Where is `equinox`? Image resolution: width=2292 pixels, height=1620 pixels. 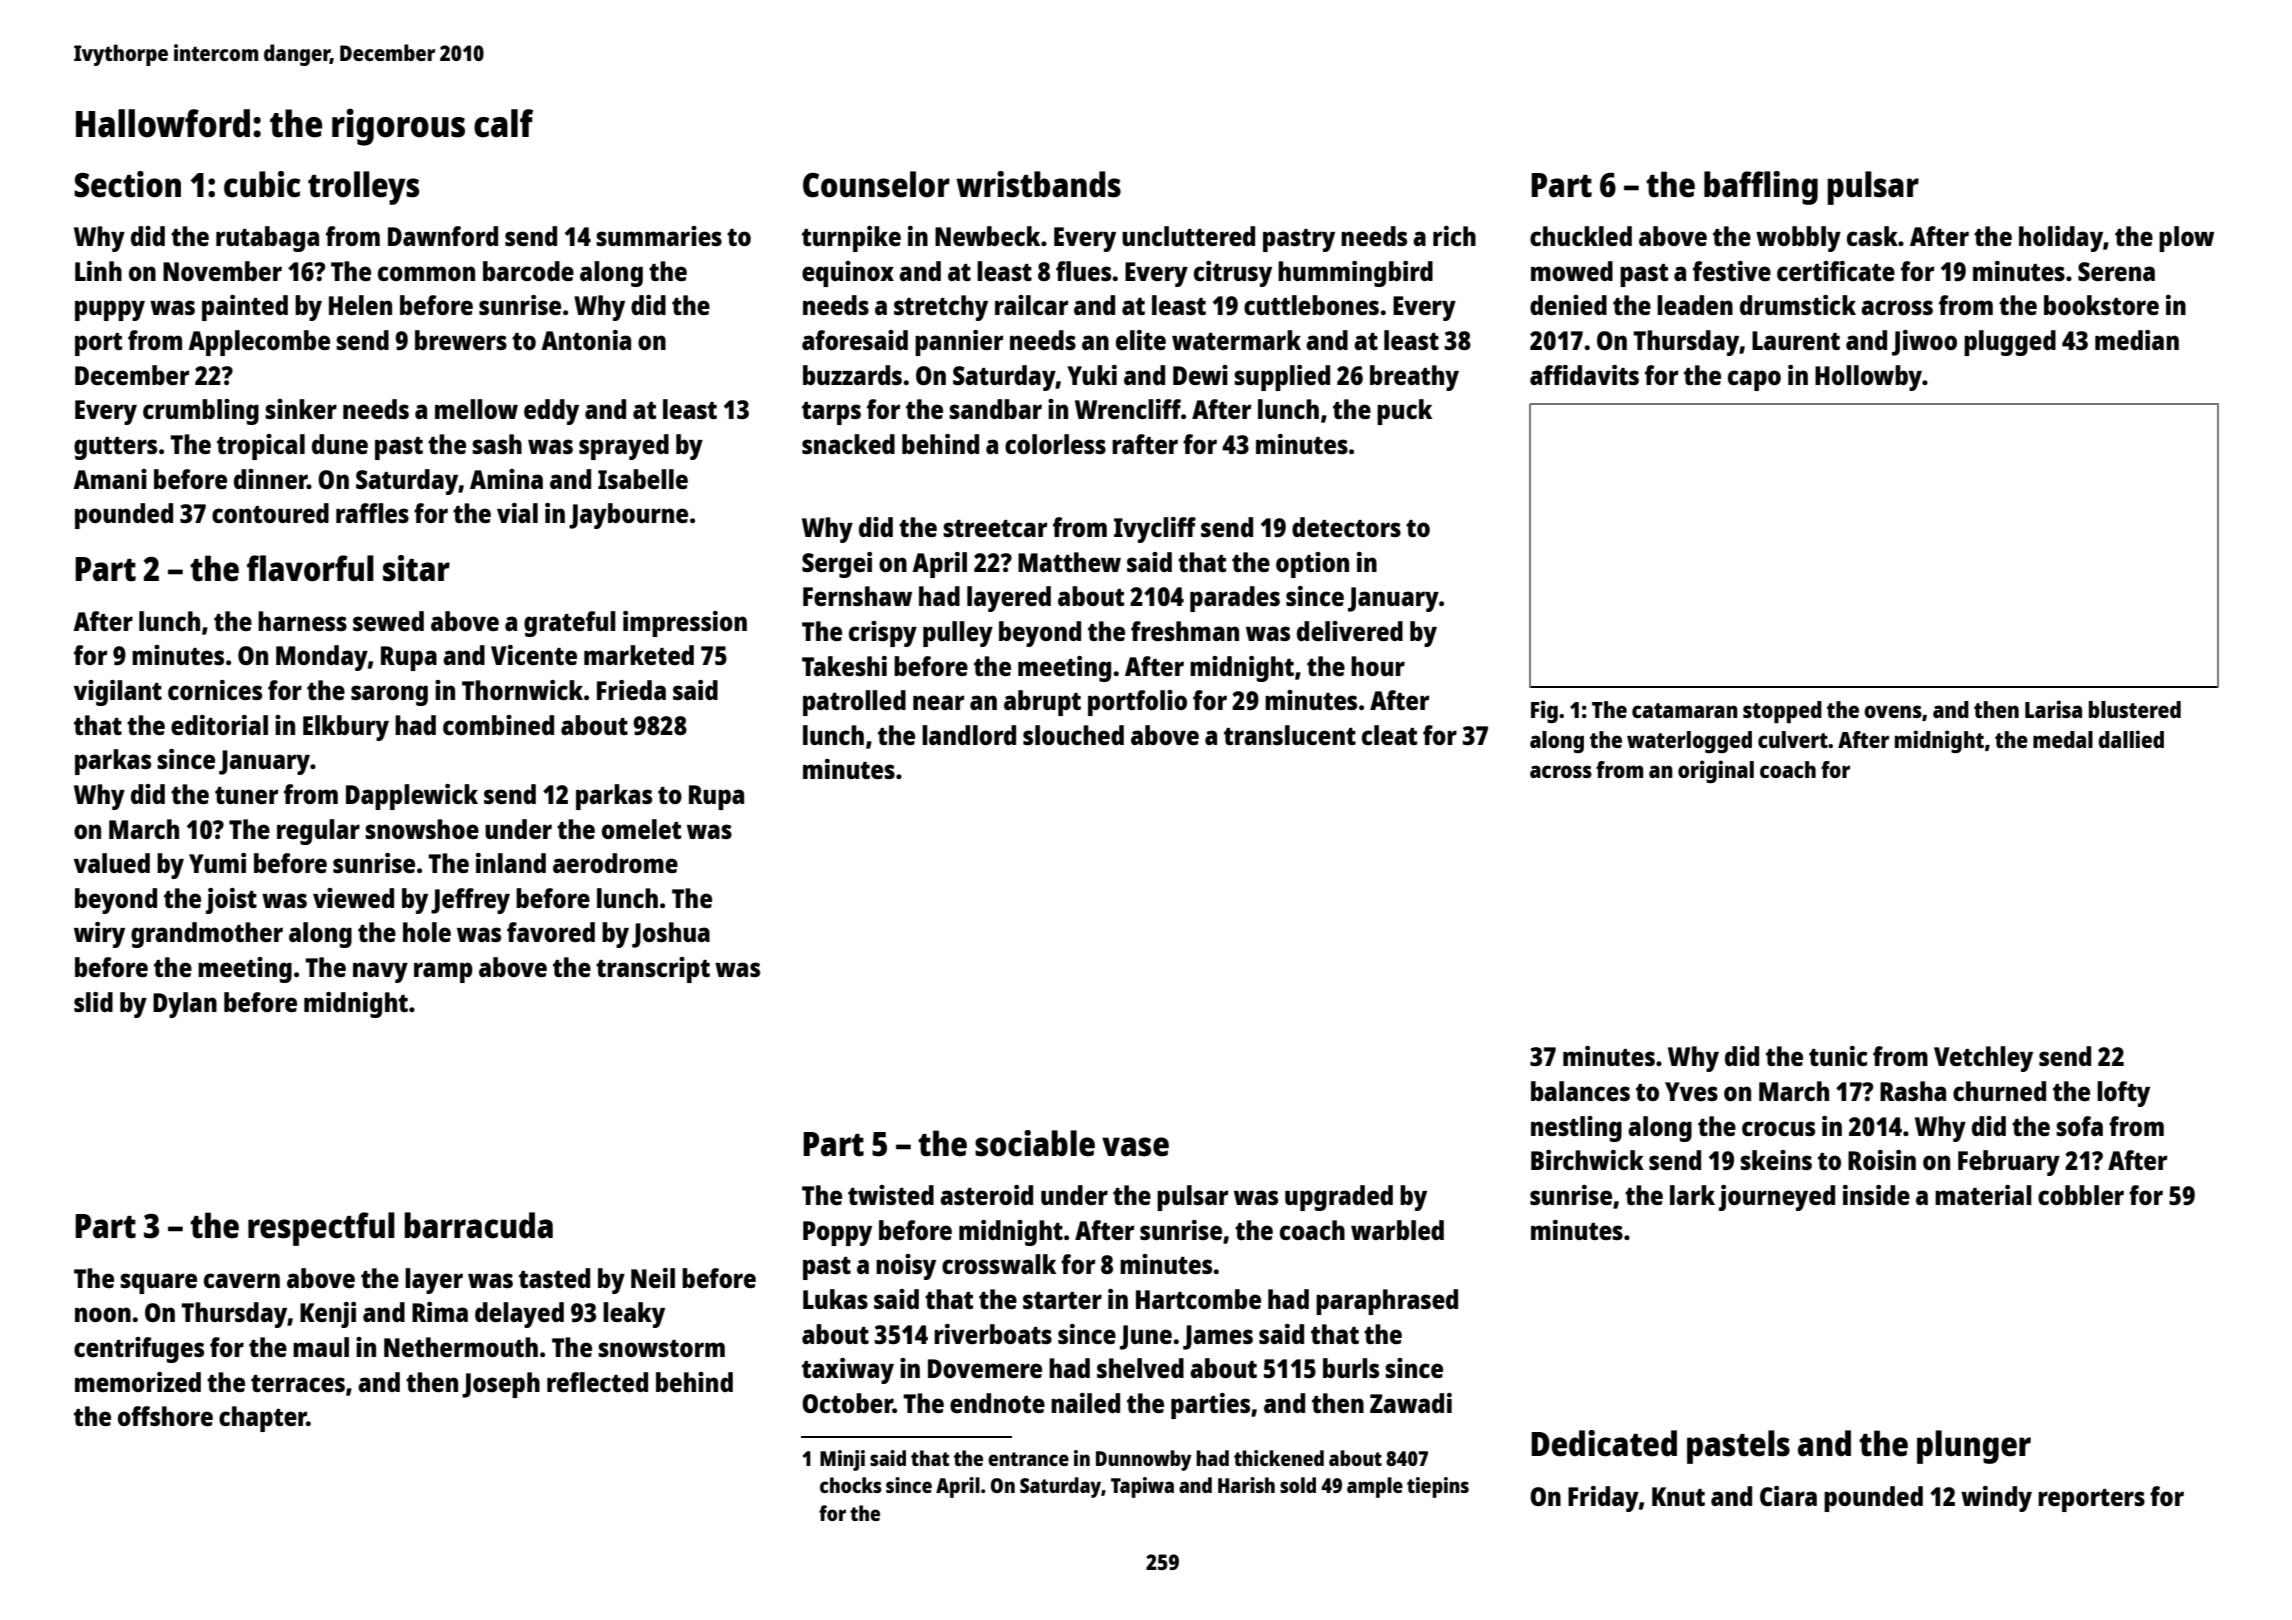
equinox is located at coordinates (848, 274).
